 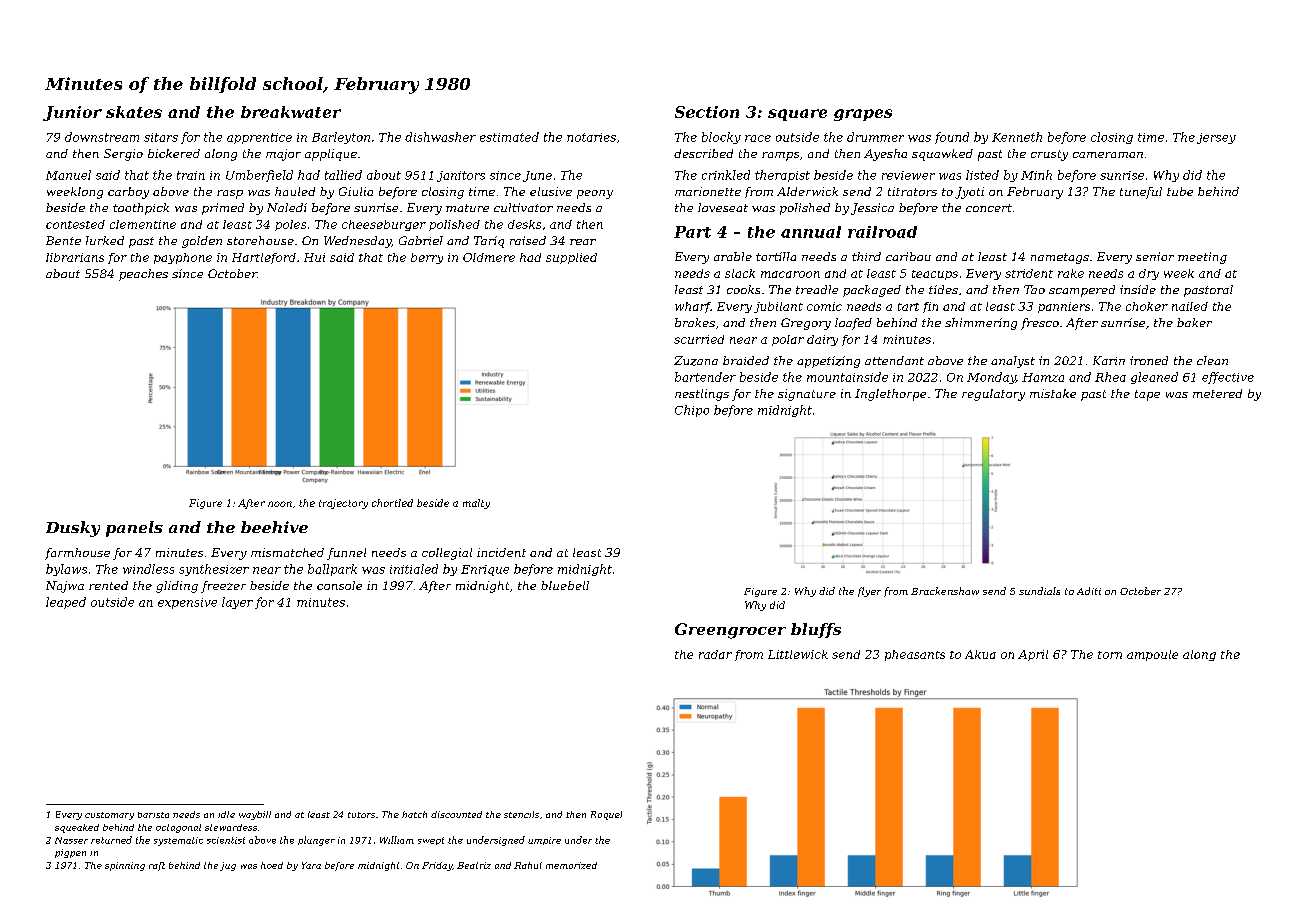 I want to click on sitars, so click(x=161, y=137).
